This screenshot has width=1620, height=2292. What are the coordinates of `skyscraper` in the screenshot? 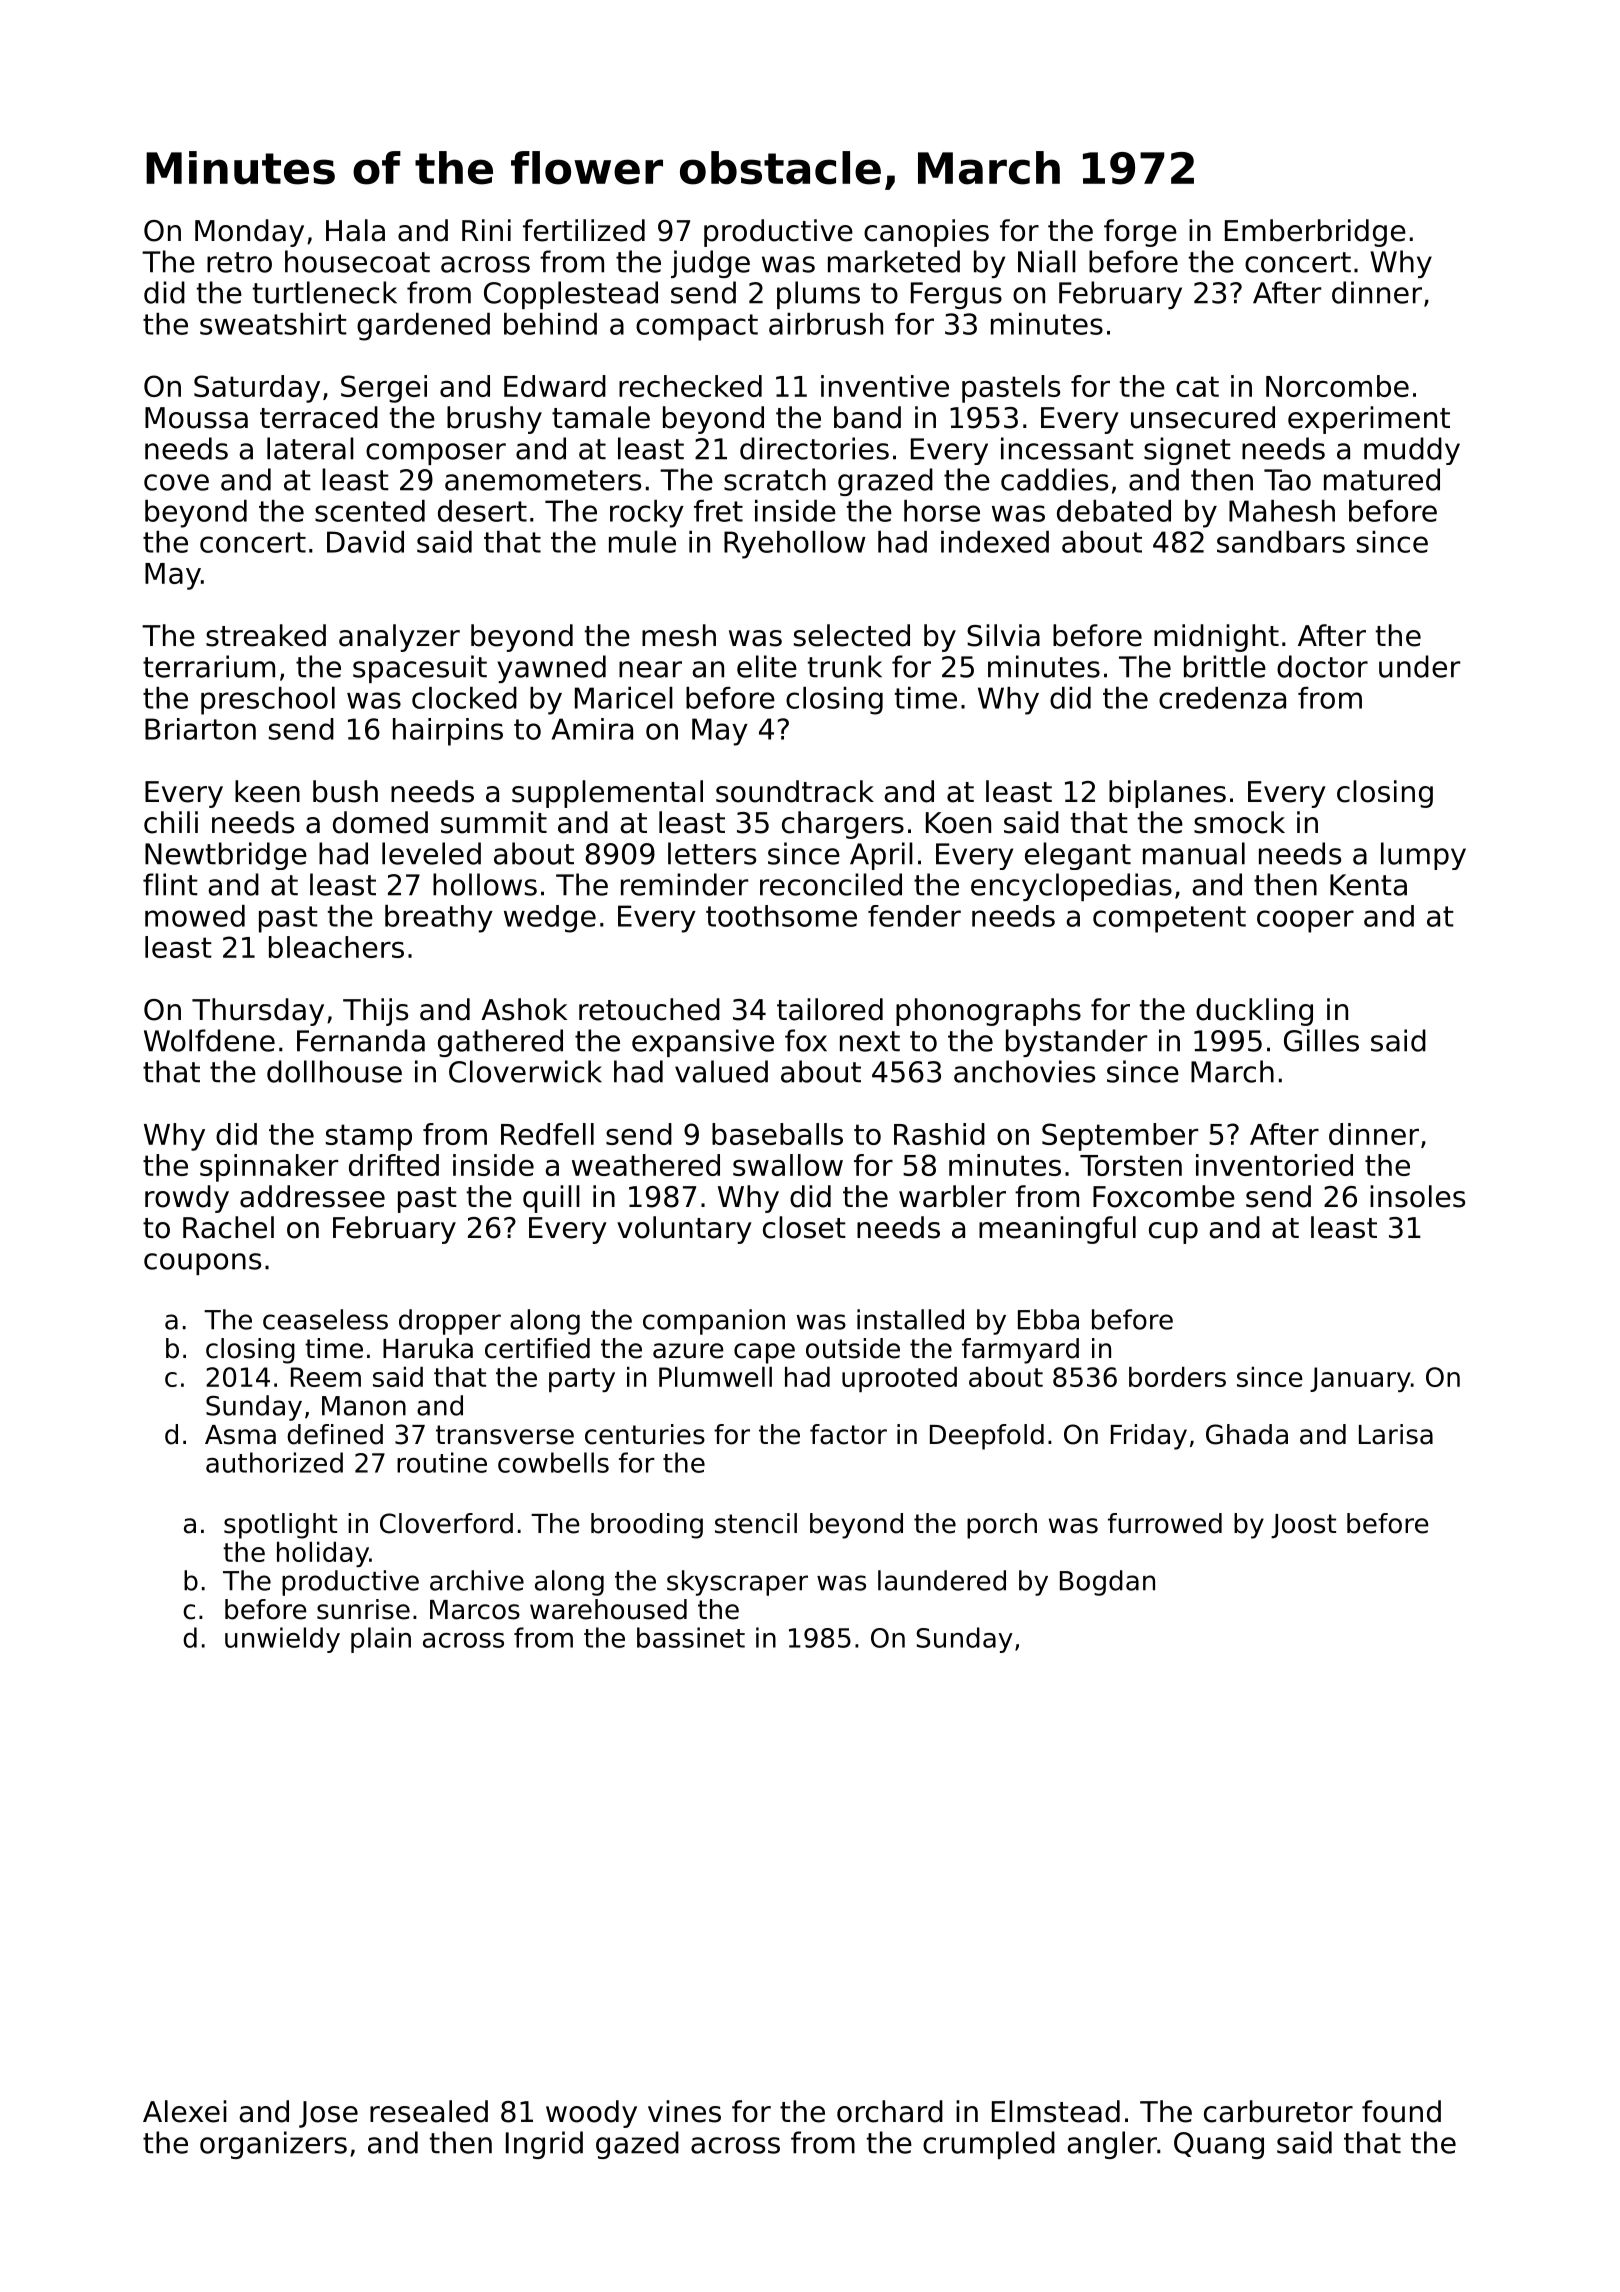 It's located at (737, 1583).
